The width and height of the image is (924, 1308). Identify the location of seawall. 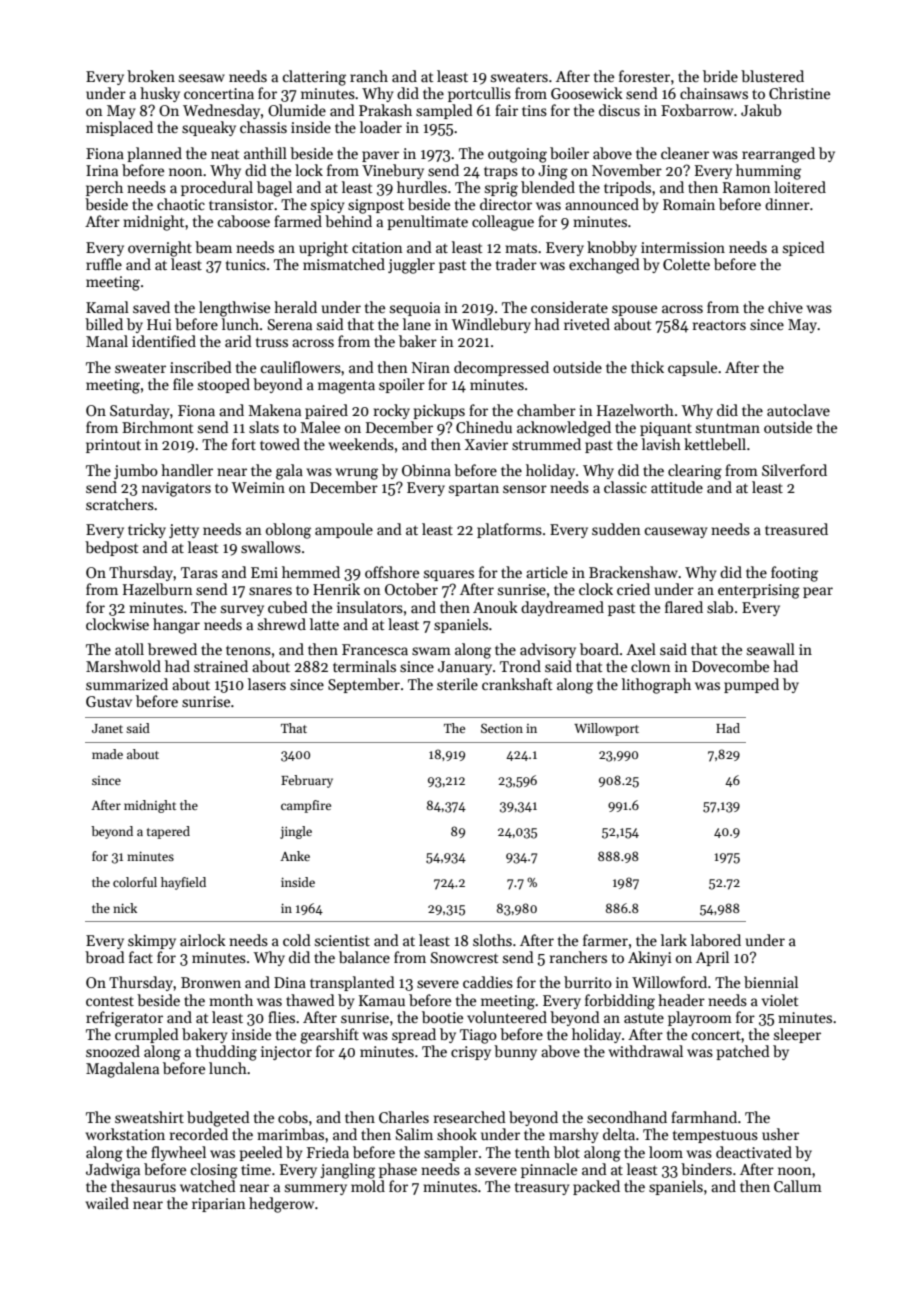
(771, 649).
